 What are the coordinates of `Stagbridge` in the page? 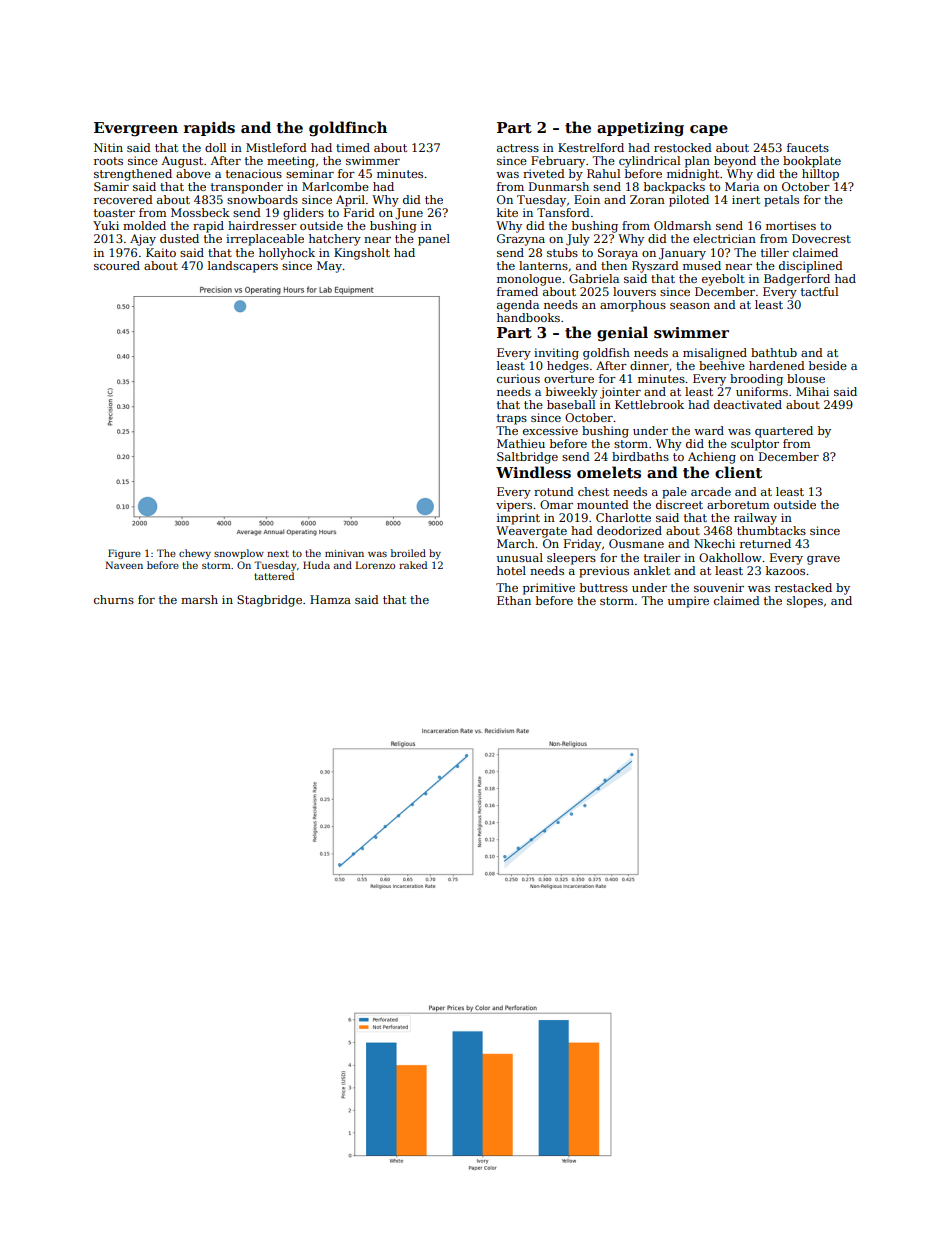 It's located at (269, 601).
